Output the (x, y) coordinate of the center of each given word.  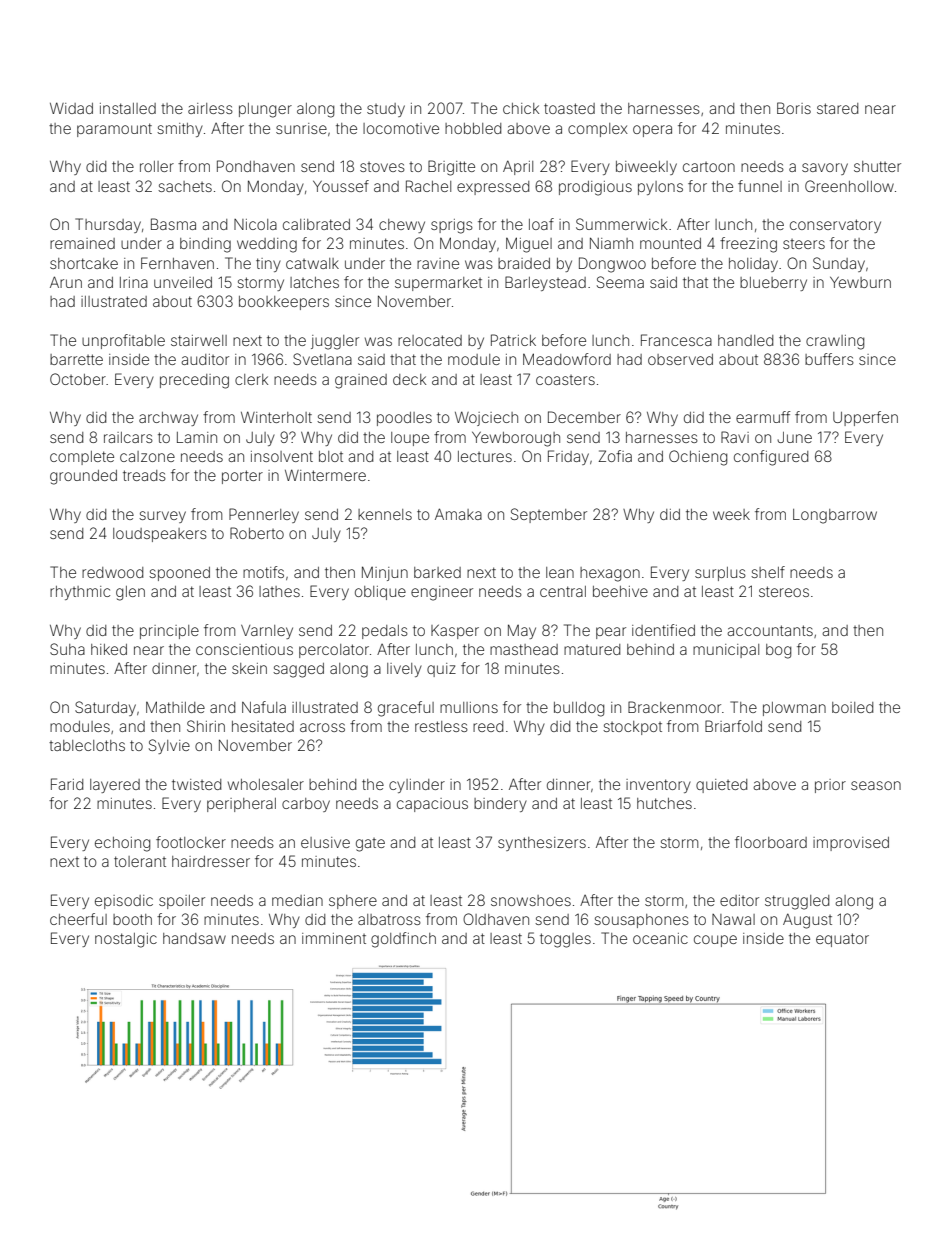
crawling (835, 342)
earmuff (763, 417)
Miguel (529, 245)
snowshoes (531, 900)
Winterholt (276, 417)
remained (82, 243)
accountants (770, 630)
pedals (385, 632)
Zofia (615, 456)
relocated (430, 340)
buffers (829, 359)
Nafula (264, 707)
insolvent (282, 456)
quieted (721, 786)
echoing (122, 844)
